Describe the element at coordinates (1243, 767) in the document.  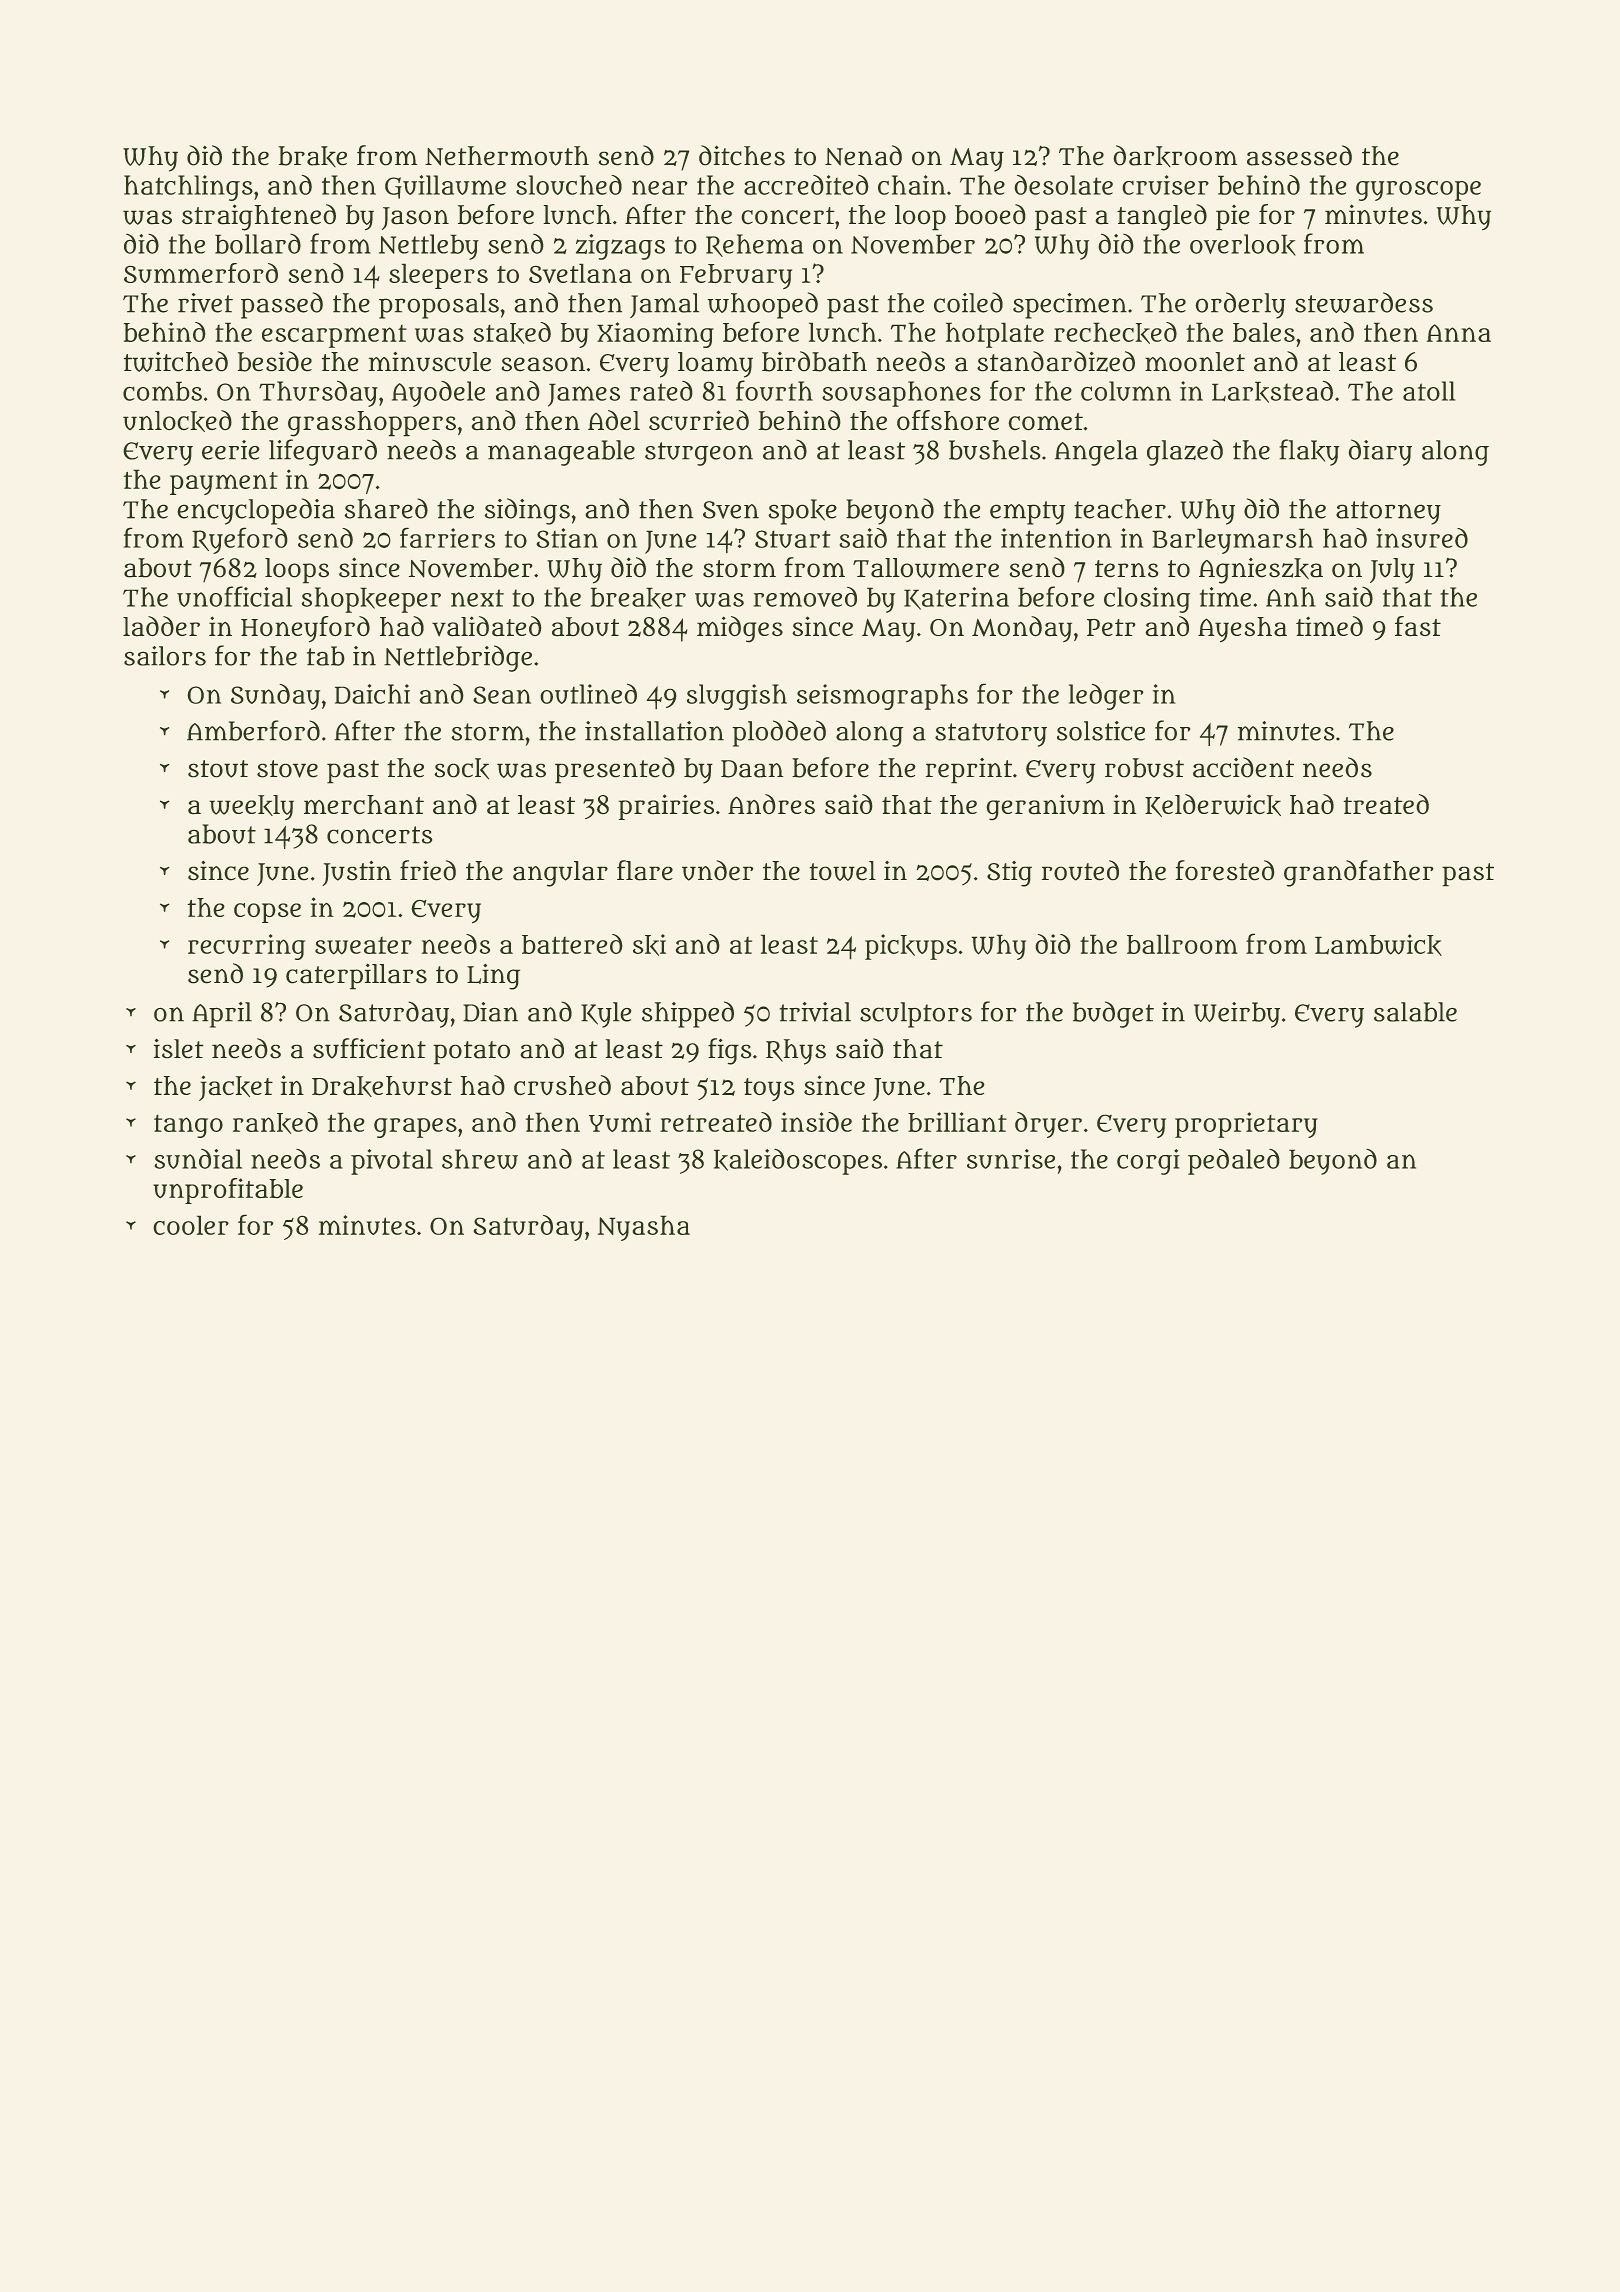
I see `accident` at that location.
